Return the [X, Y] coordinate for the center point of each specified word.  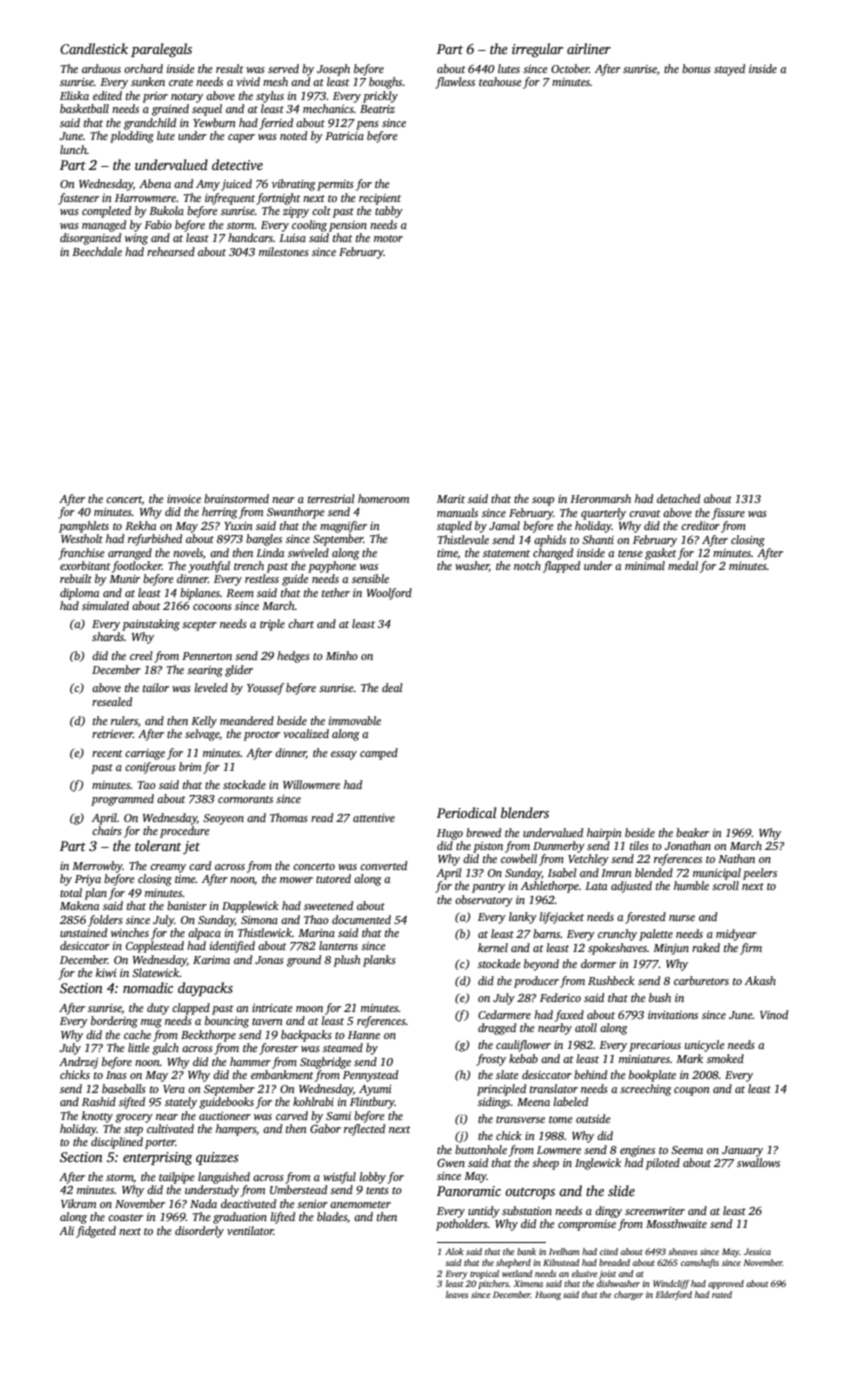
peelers [760, 874]
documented [361, 919]
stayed [729, 70]
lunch [73, 149]
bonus [696, 68]
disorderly [199, 1232]
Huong [548, 1295]
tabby [389, 212]
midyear [736, 935]
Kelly [204, 722]
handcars [250, 237]
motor [388, 238]
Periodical [467, 812]
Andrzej [78, 1063]
